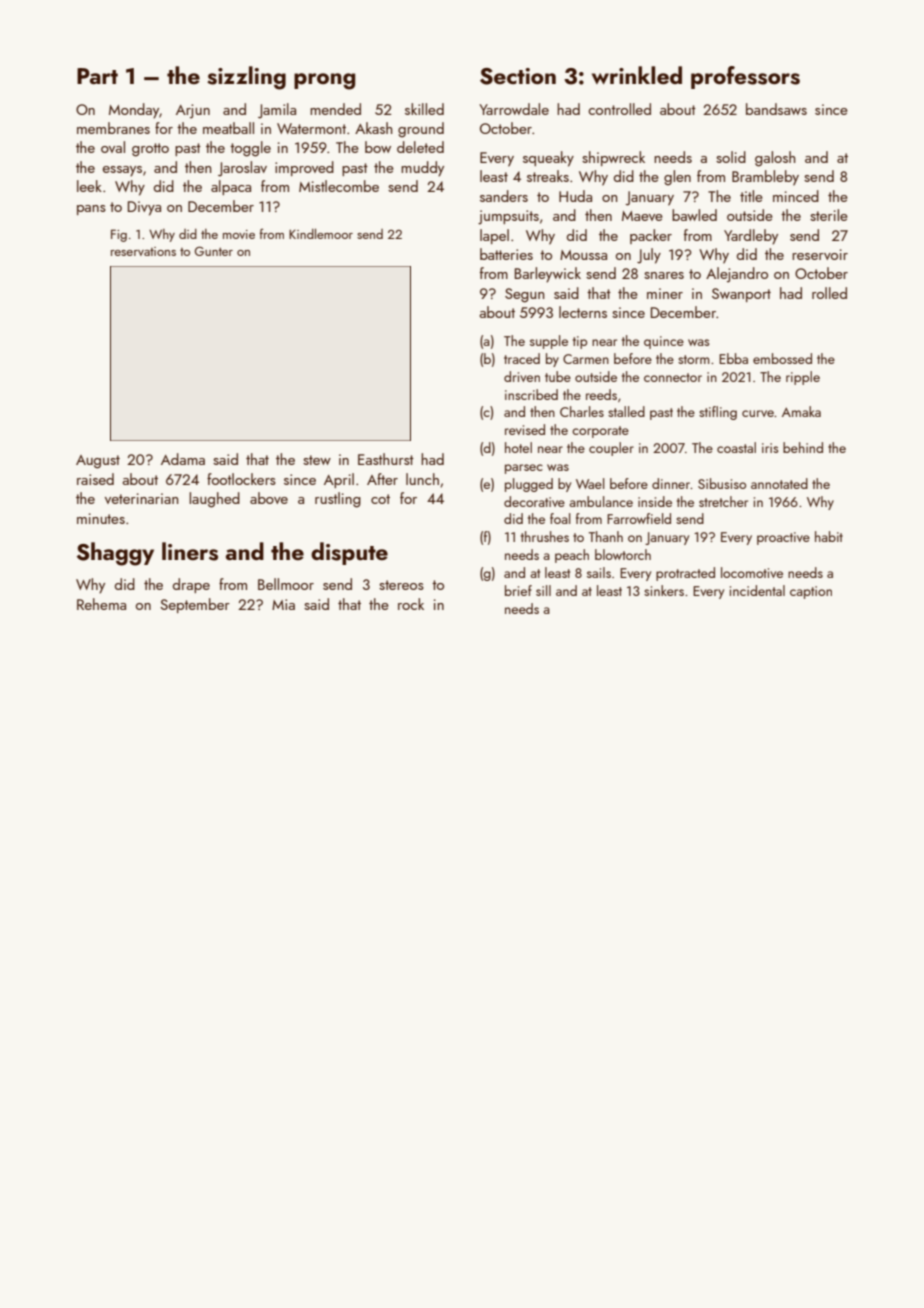 The width and height of the screenshot is (924, 1308). What do you see at coordinates (214, 251) in the screenshot?
I see `Gunter` at bounding box center [214, 251].
